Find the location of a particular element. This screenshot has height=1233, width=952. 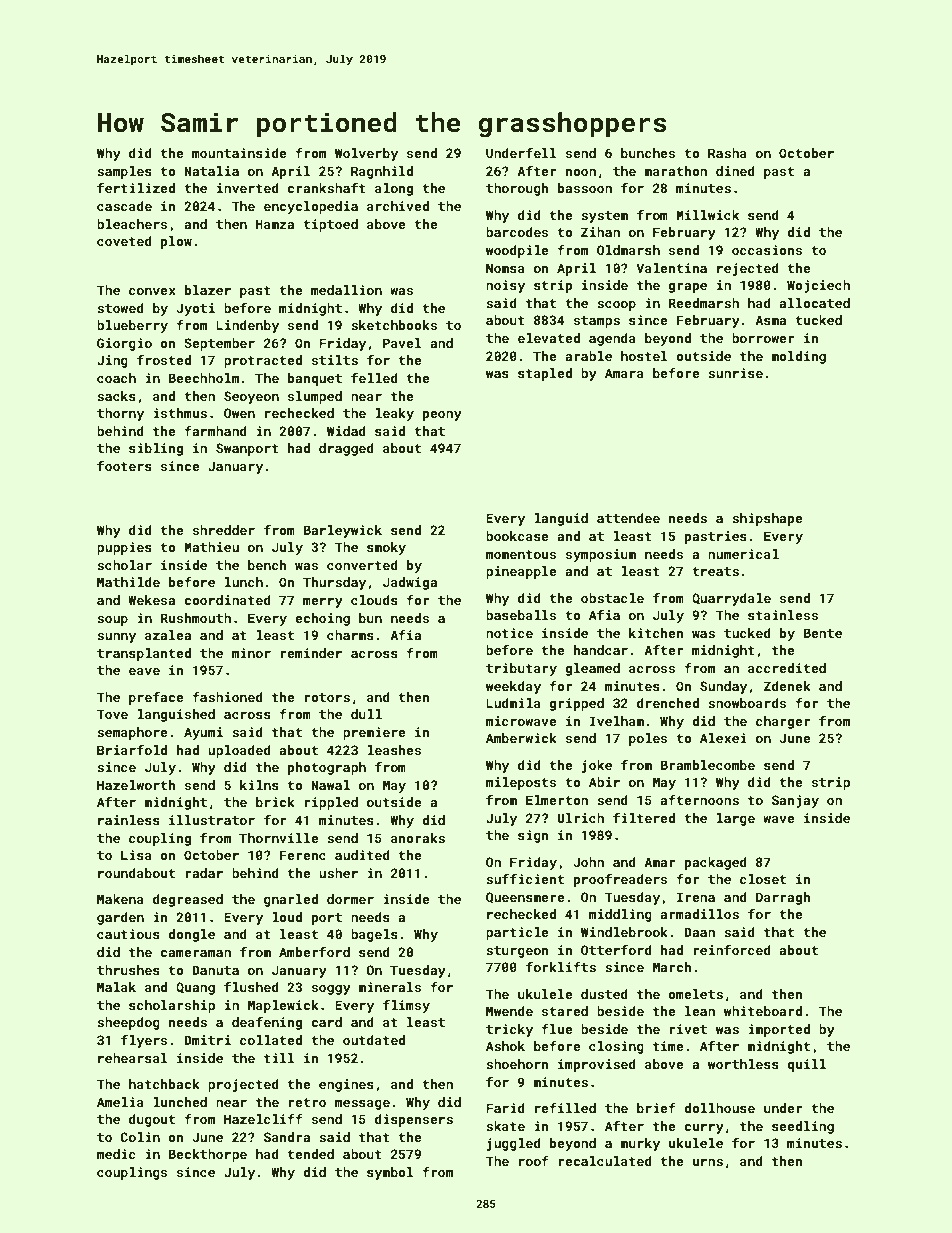

leaky is located at coordinates (394, 414).
